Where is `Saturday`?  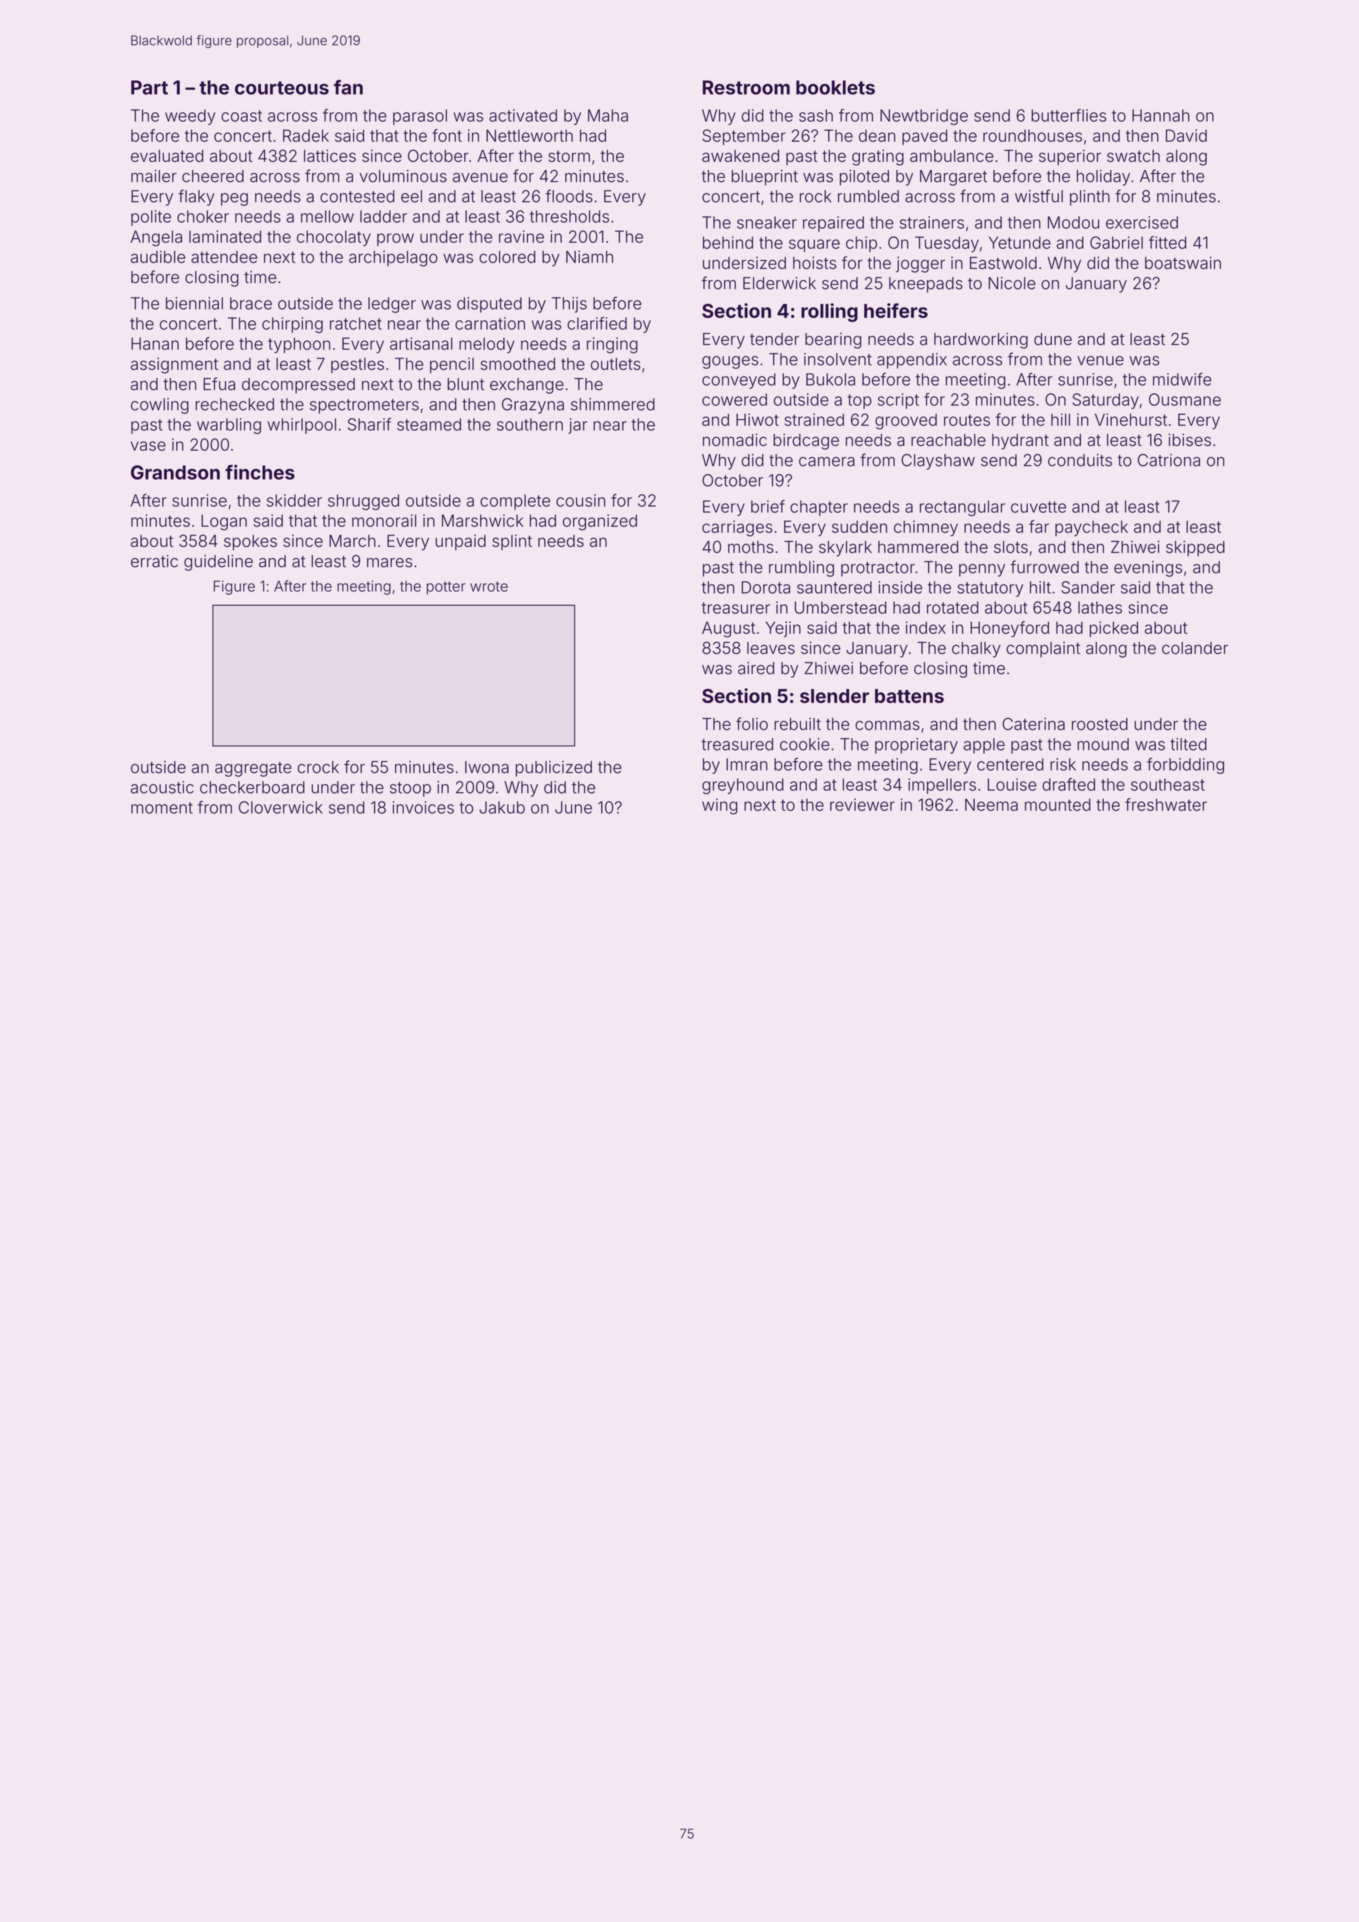
Saturday is located at coordinates (1105, 401).
